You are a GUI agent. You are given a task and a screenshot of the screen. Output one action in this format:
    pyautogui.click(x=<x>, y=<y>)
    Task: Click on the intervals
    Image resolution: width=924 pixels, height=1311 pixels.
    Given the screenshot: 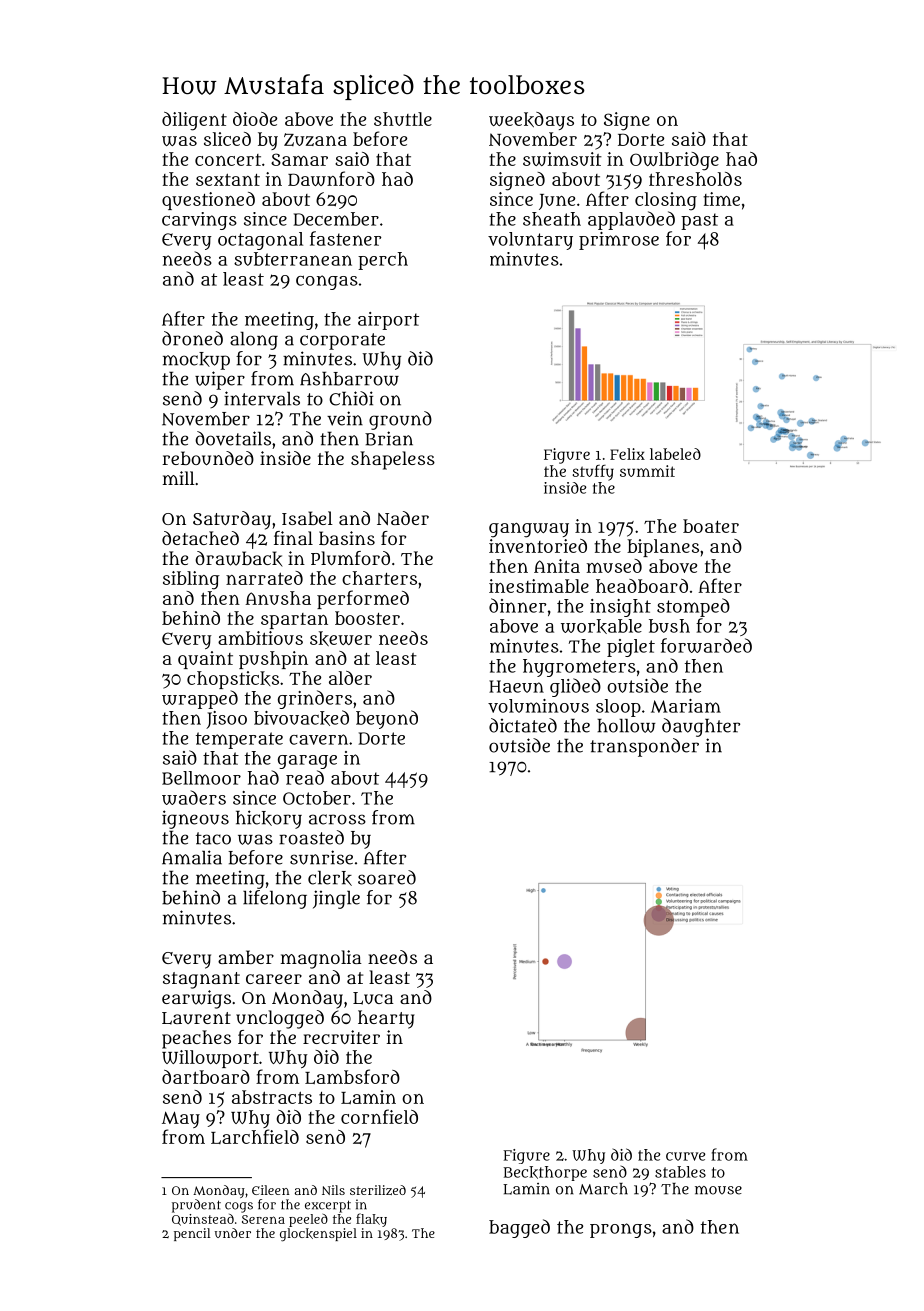 What is the action you would take?
    pyautogui.click(x=262, y=398)
